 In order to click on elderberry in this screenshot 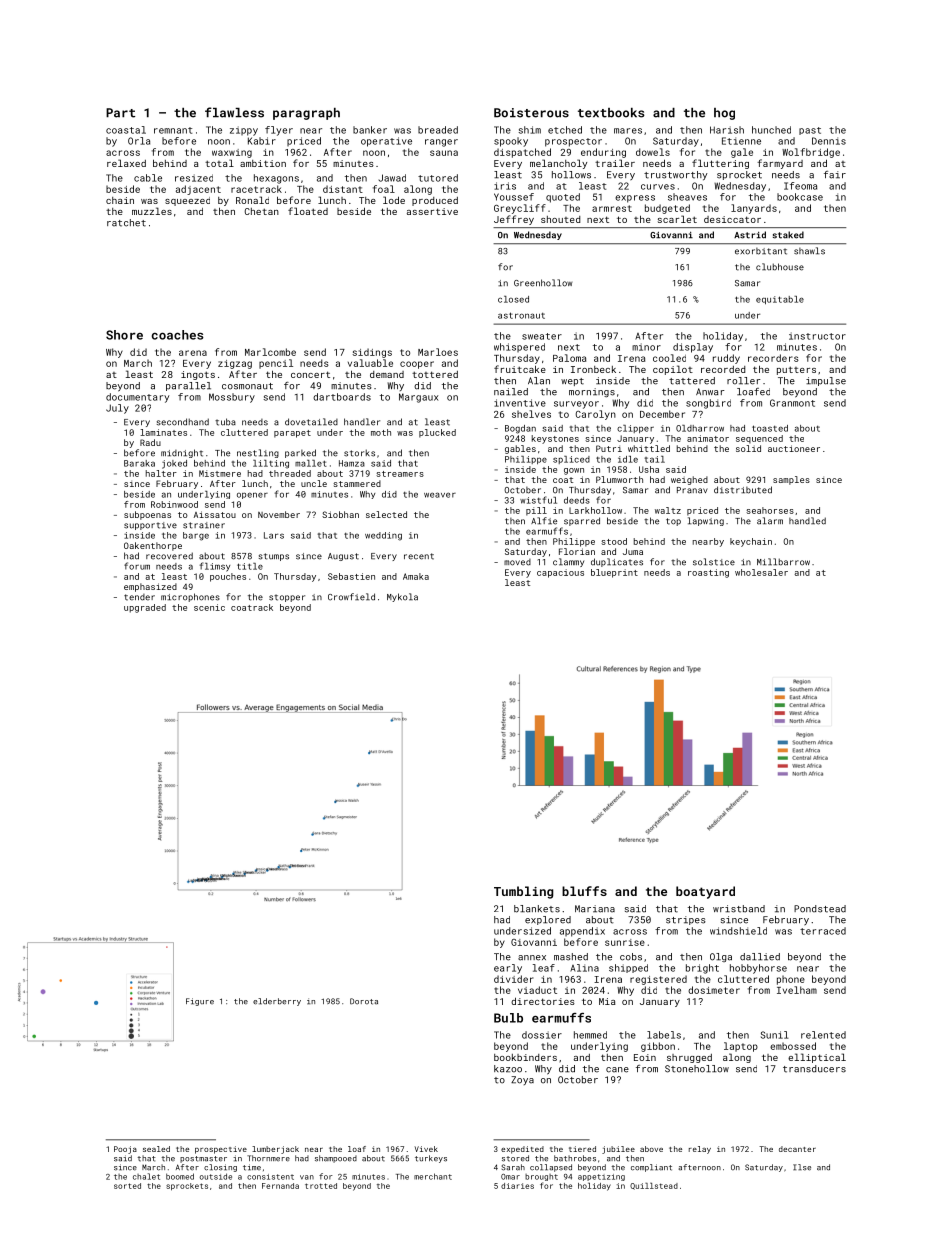, I will do `click(277, 1002)`.
